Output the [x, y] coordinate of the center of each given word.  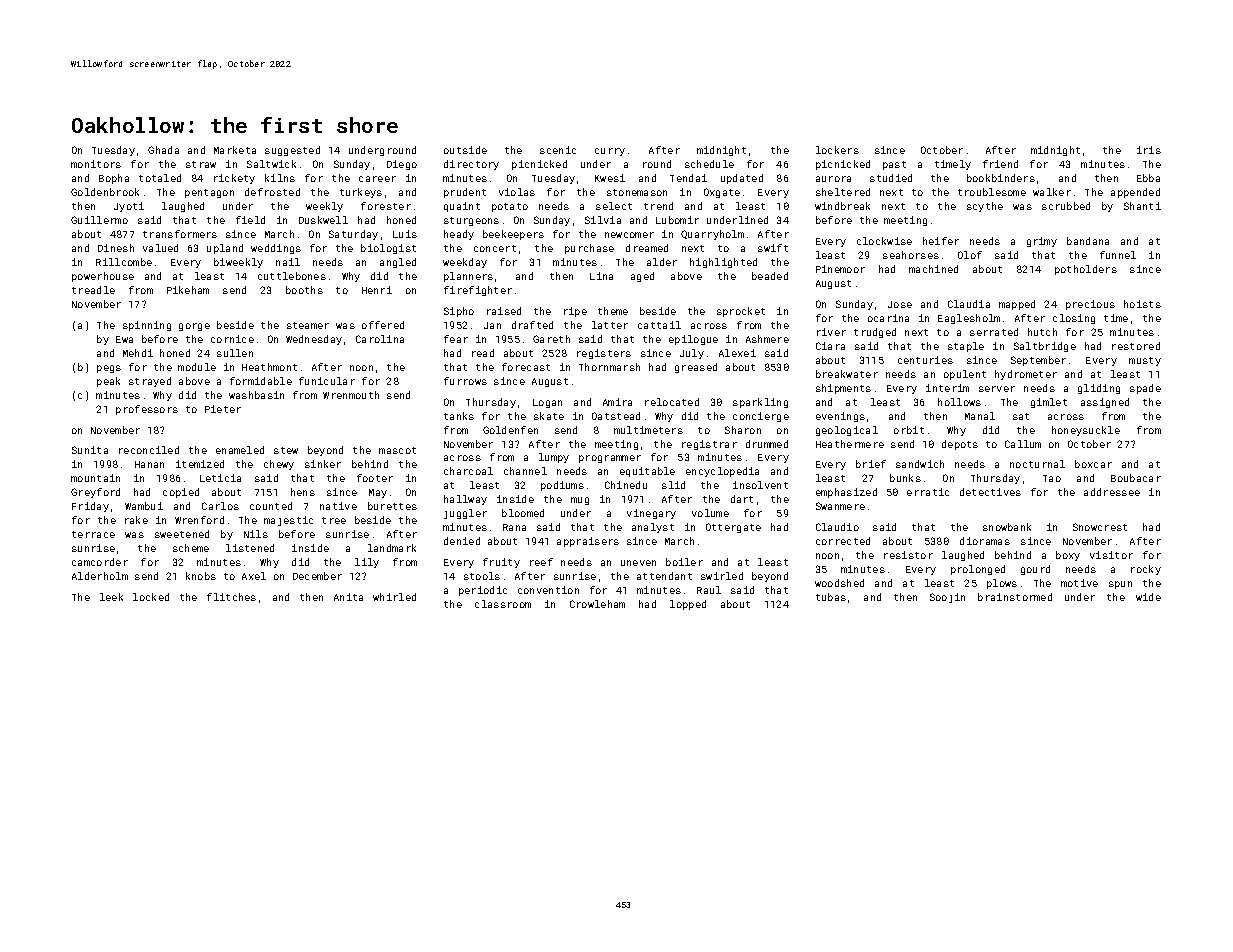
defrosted [272, 192]
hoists [1142, 304]
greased [696, 368]
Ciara [830, 346]
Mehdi [138, 353]
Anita [348, 597]
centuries [925, 360]
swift [773, 248]
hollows [959, 402]
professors [147, 410]
